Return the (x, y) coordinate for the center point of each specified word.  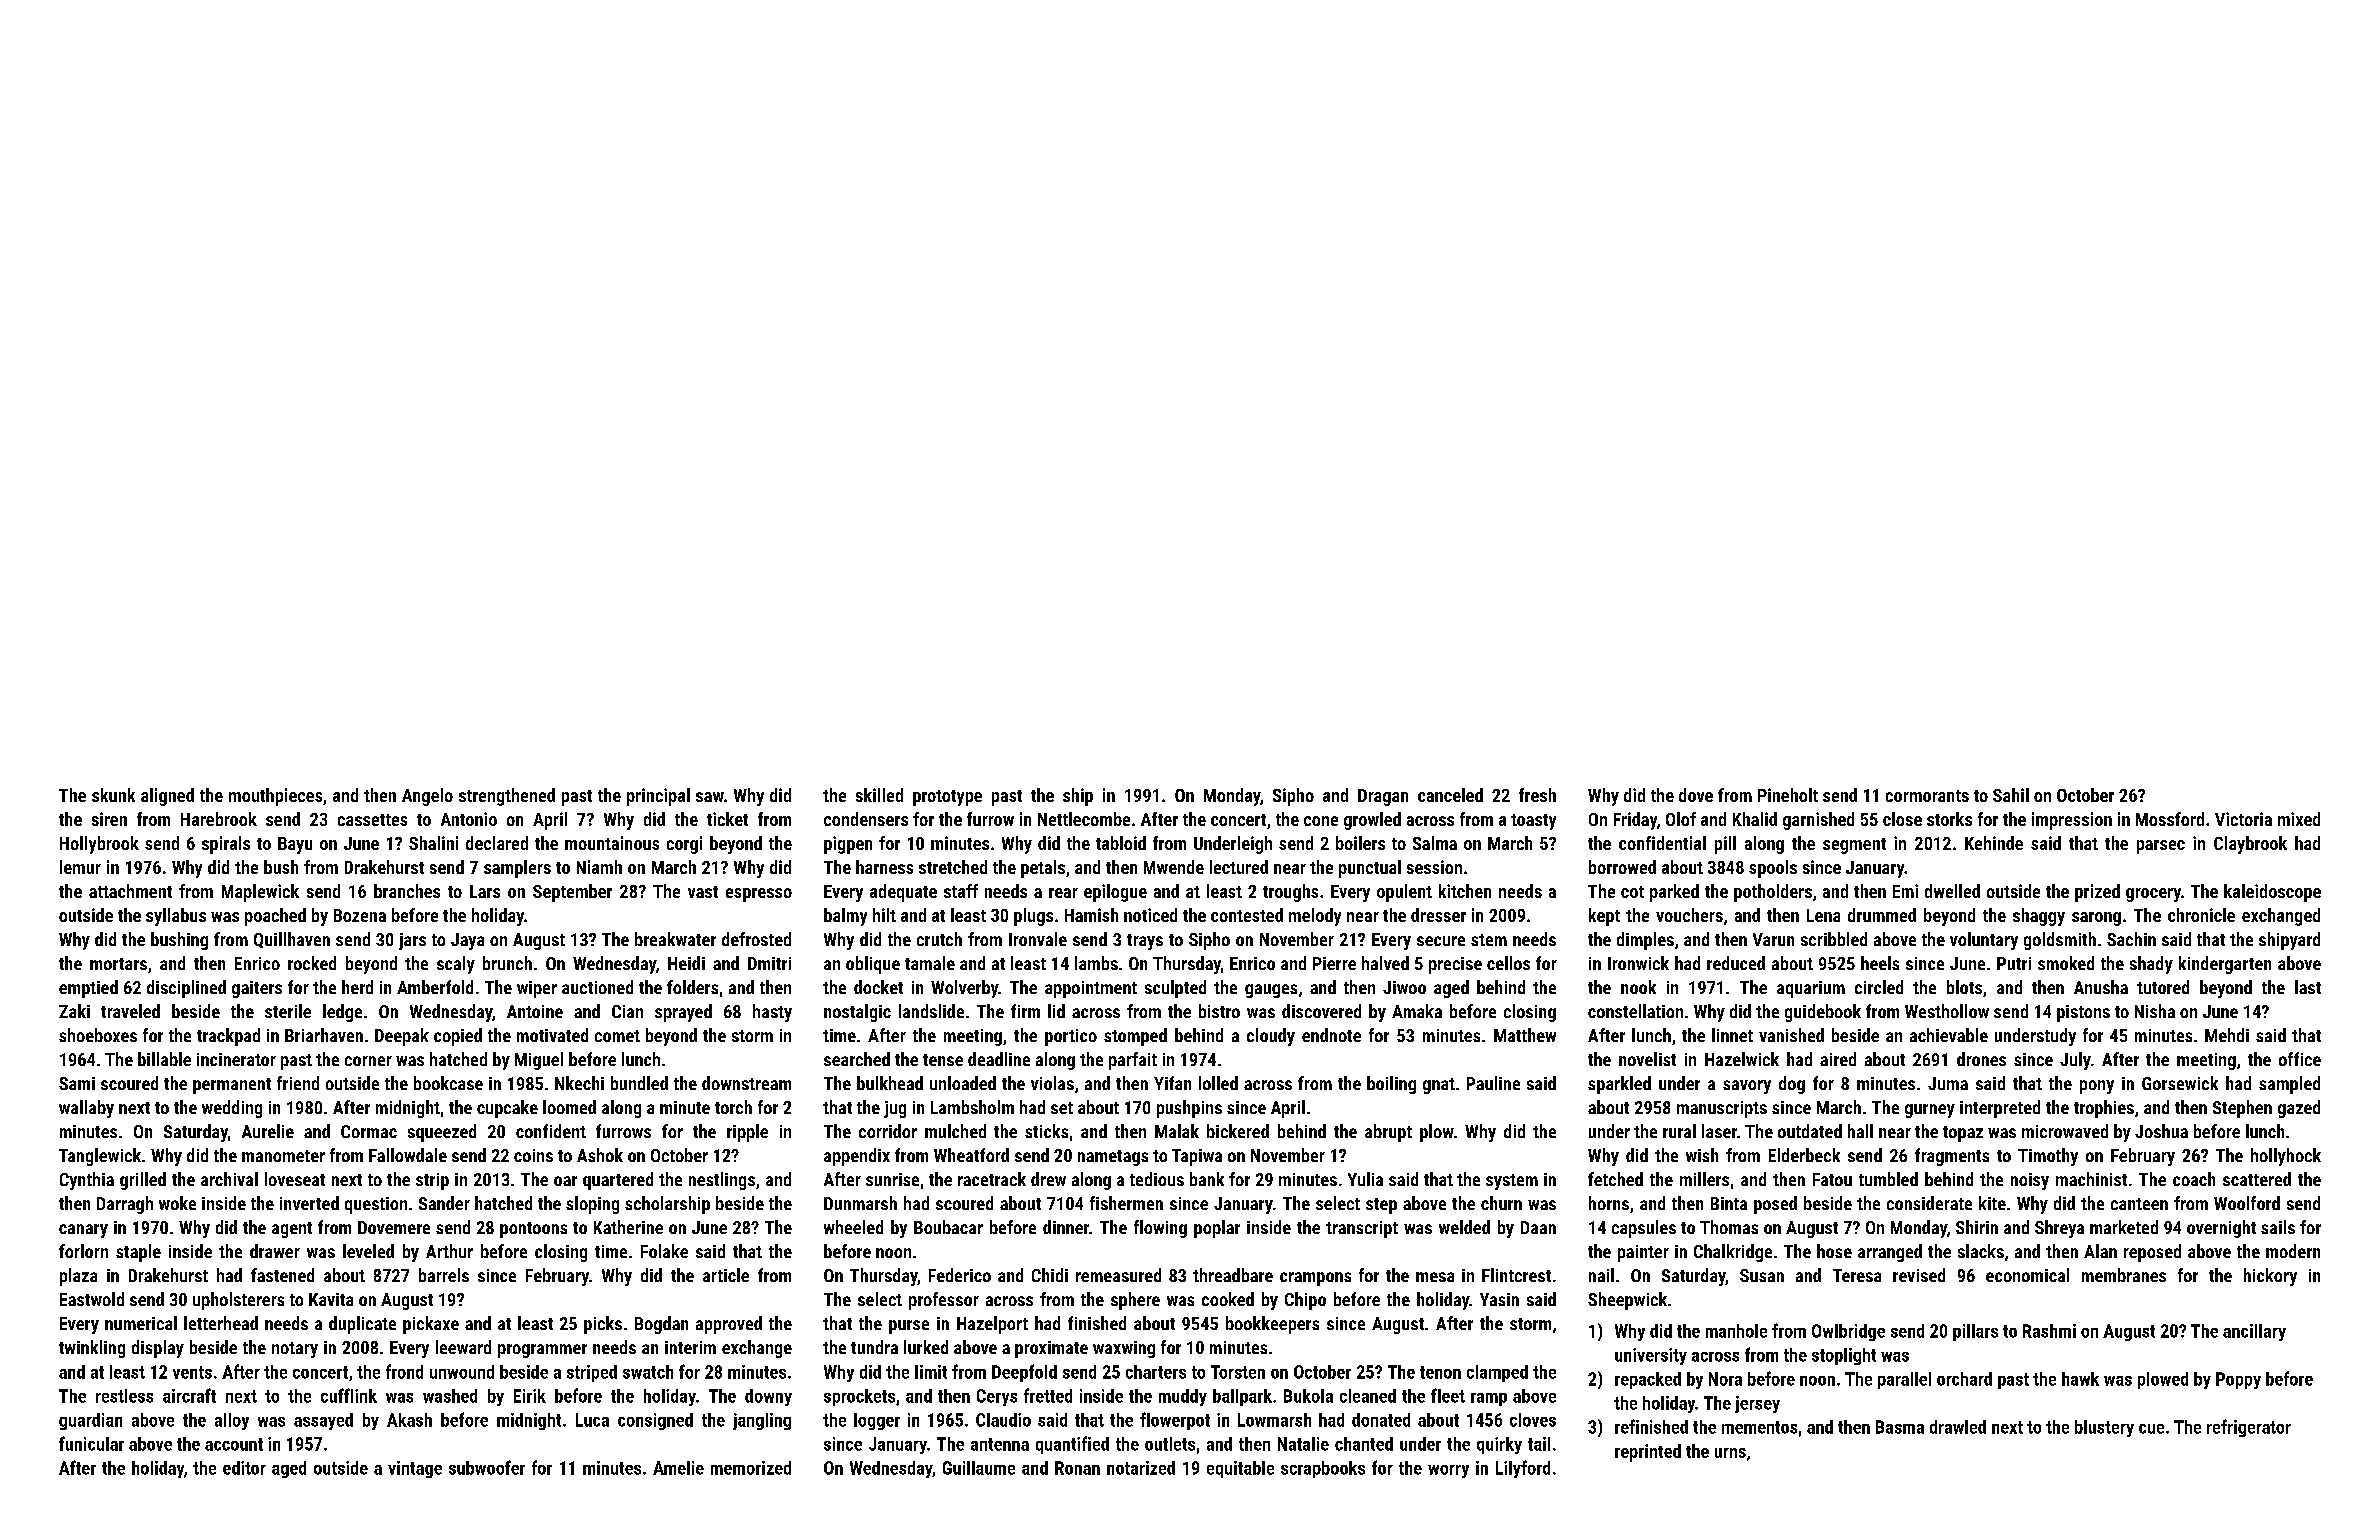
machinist (2091, 1179)
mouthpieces (275, 797)
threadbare (1233, 1275)
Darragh (125, 1205)
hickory (2270, 1277)
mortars (118, 964)
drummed (1882, 915)
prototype (947, 798)
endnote (1331, 1035)
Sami (77, 1083)
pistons (2083, 1013)
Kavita (331, 1299)
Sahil (2011, 795)
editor (244, 1468)
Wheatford (971, 1155)
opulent (1404, 893)
